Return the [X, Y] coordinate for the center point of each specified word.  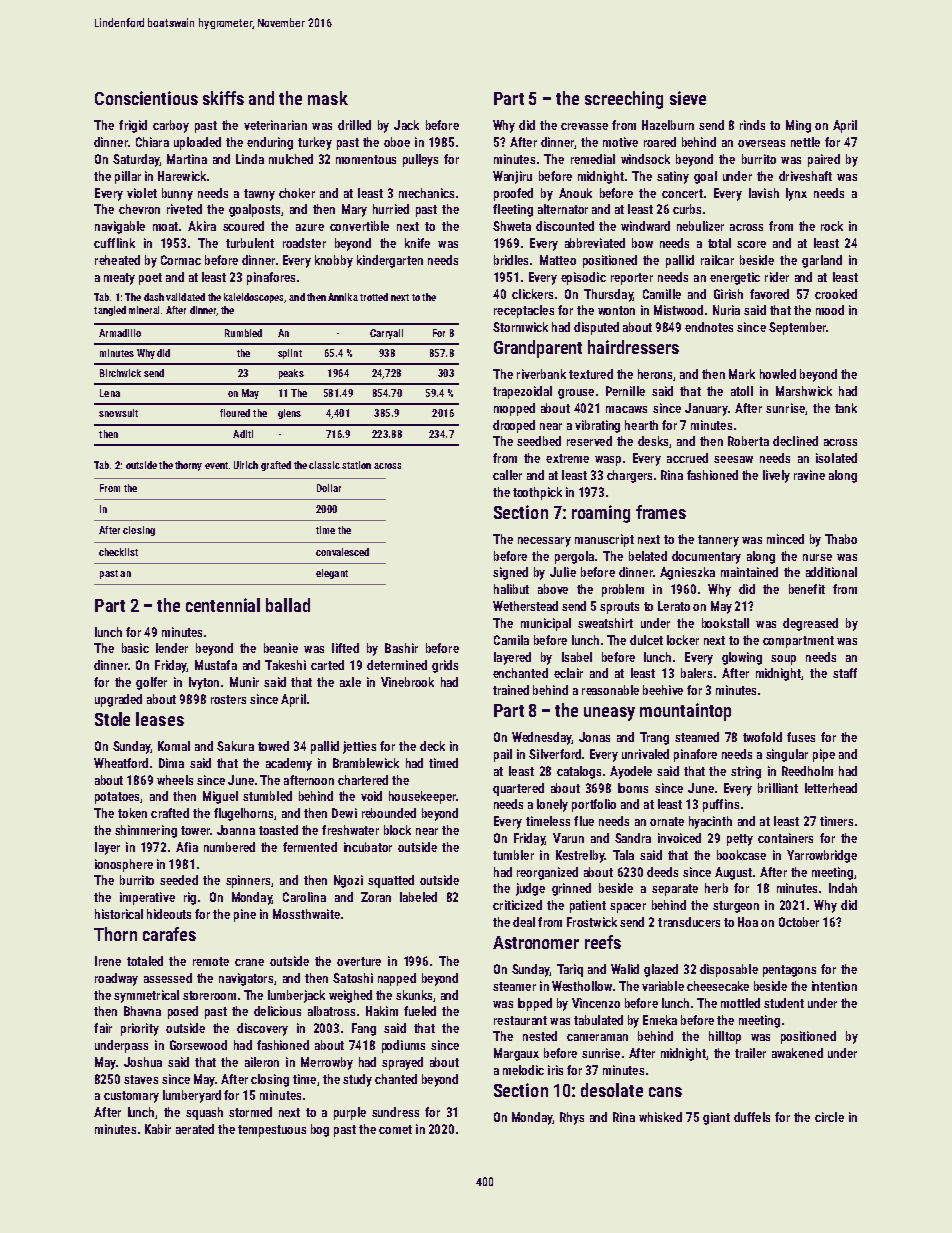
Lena [110, 393]
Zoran [376, 897]
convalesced [342, 552]
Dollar [329, 488]
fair [103, 1028]
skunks [414, 995]
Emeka [660, 1020]
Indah [843, 888]
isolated [836, 458]
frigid [133, 126]
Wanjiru [512, 177]
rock [832, 226]
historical [119, 914]
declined [795, 441]
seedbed [539, 441]
